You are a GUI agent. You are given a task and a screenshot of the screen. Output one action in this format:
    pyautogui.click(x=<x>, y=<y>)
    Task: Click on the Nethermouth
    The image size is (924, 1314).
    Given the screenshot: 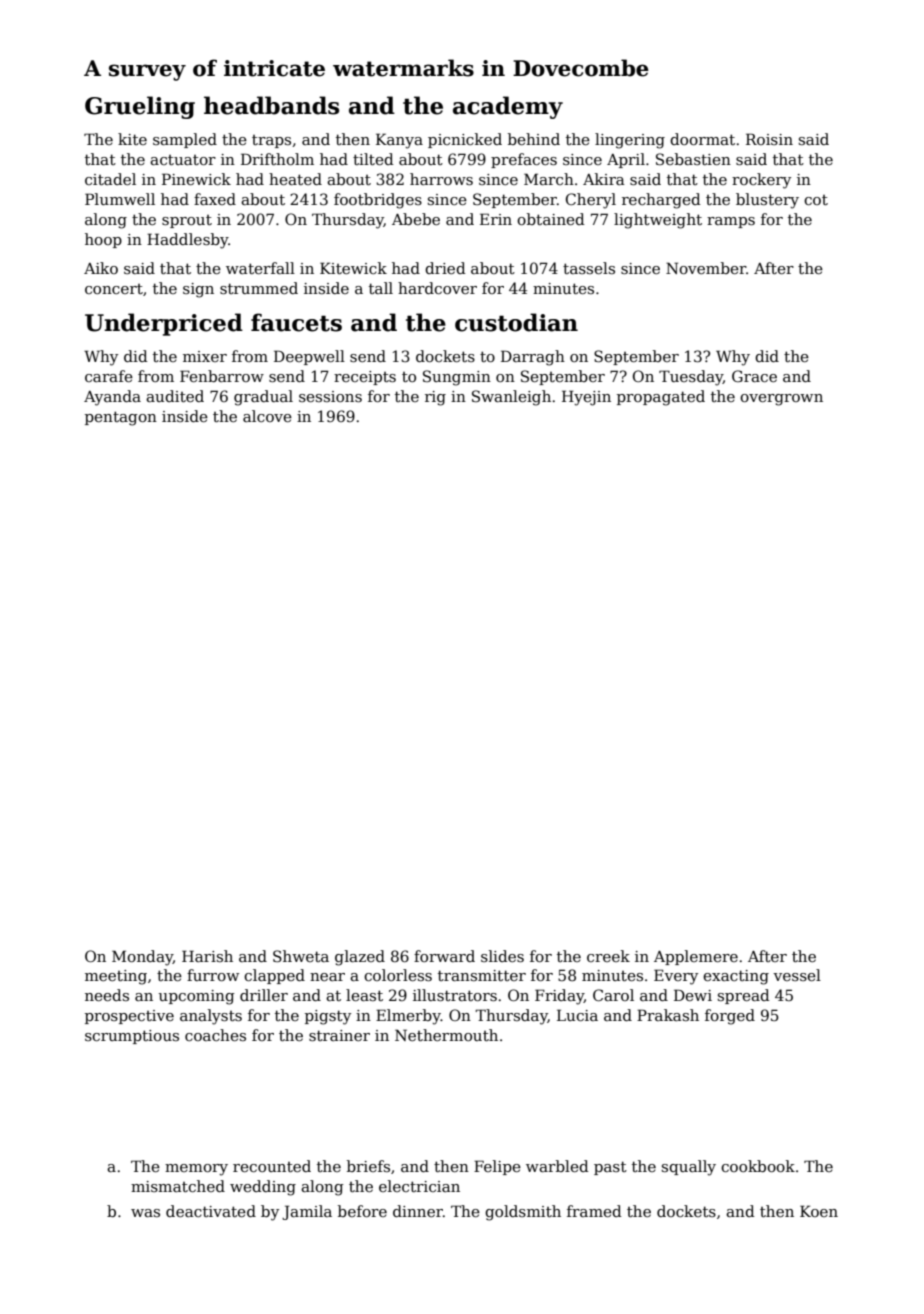 What is the action you would take?
    pyautogui.click(x=446, y=1035)
